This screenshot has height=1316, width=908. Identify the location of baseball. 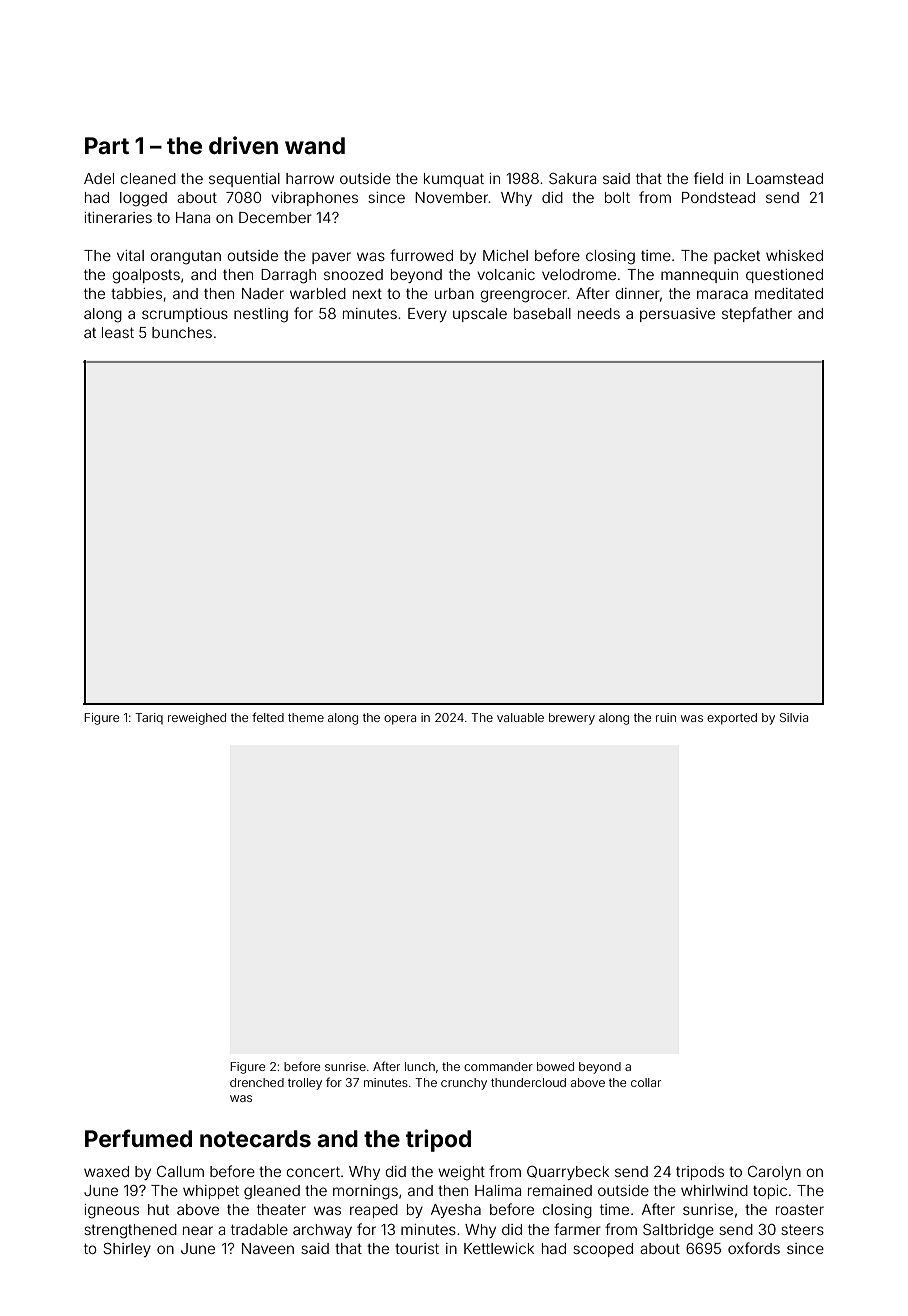
(542, 313).
